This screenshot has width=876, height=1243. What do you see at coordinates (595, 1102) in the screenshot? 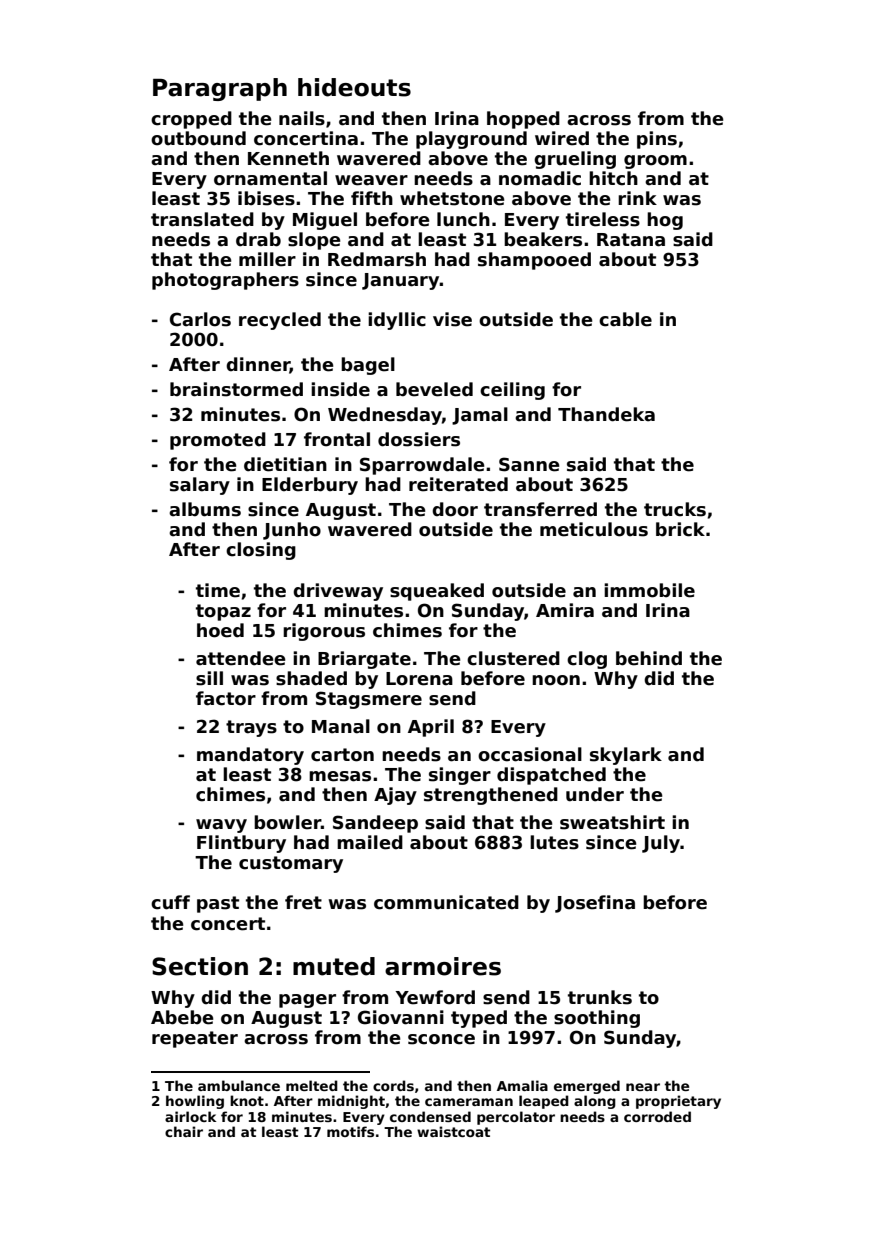
I see `along` at bounding box center [595, 1102].
